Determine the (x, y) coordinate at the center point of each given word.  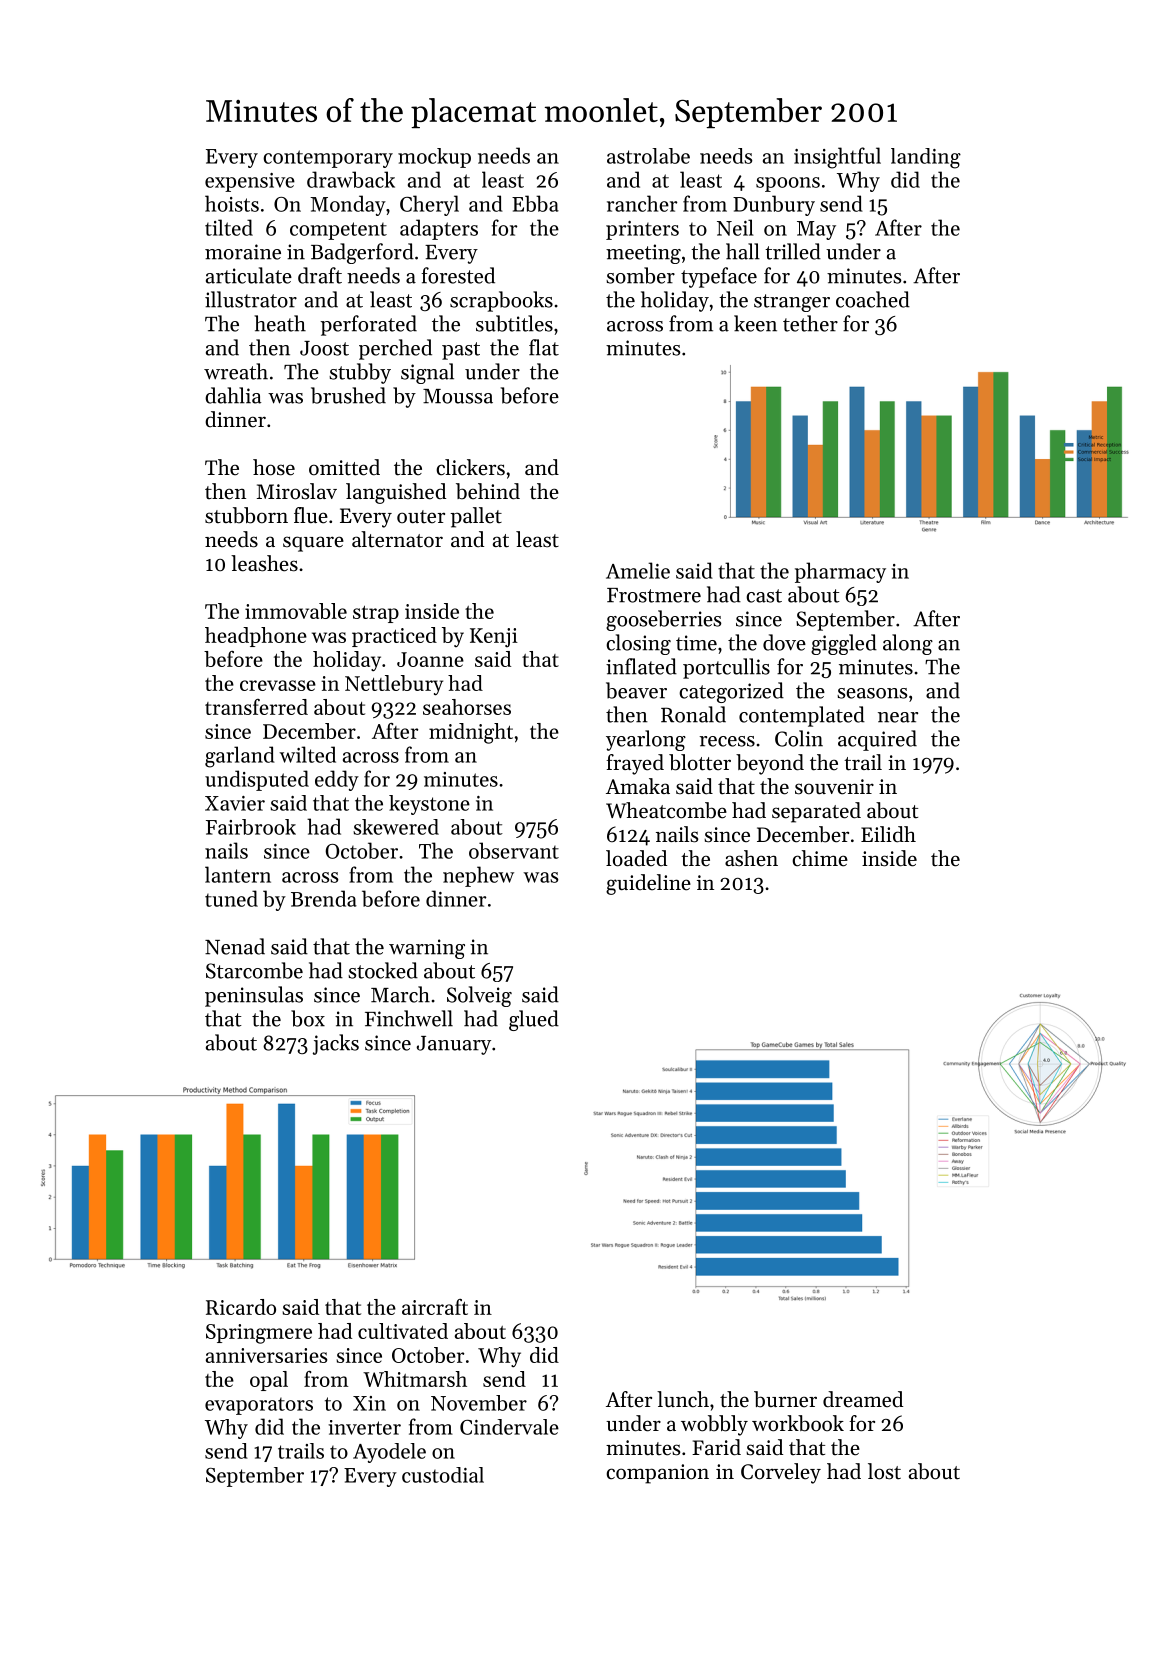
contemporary (328, 159)
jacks (336, 1044)
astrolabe (648, 156)
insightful (837, 158)
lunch (683, 1399)
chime (820, 858)
